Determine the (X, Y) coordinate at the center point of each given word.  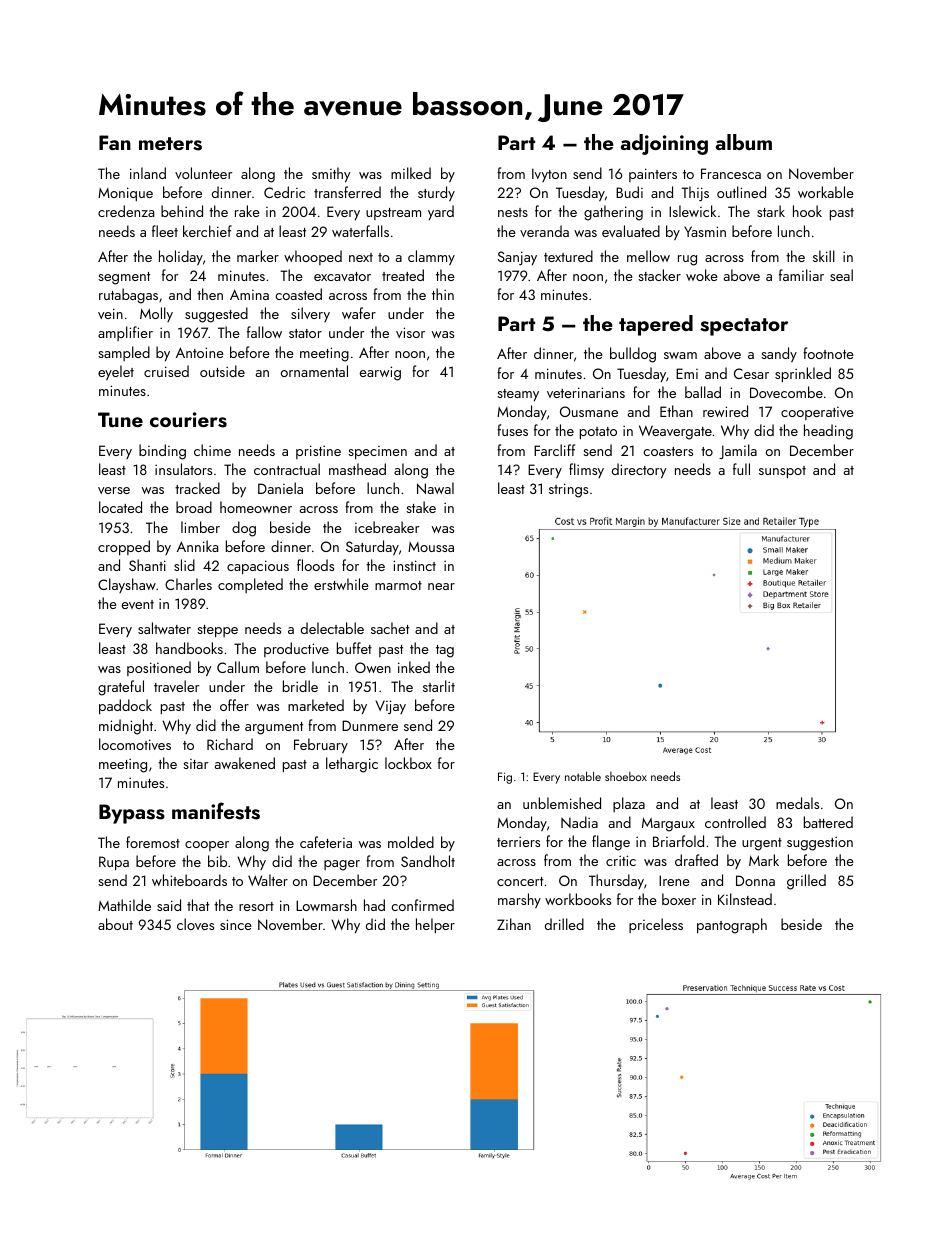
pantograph (732, 926)
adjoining (664, 144)
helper (435, 925)
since (236, 924)
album (744, 142)
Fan (115, 142)
